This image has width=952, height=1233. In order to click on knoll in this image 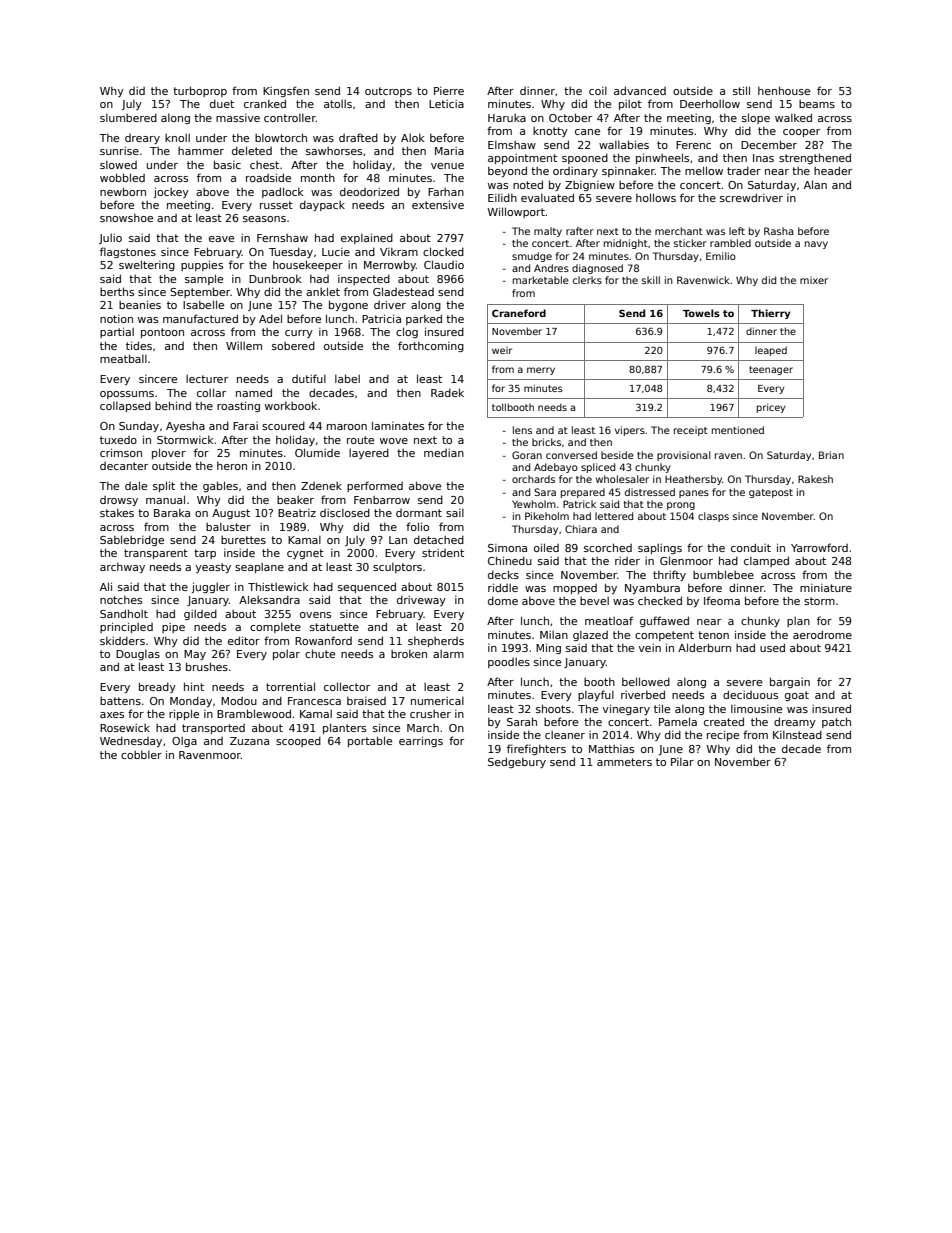, I will do `click(177, 138)`.
